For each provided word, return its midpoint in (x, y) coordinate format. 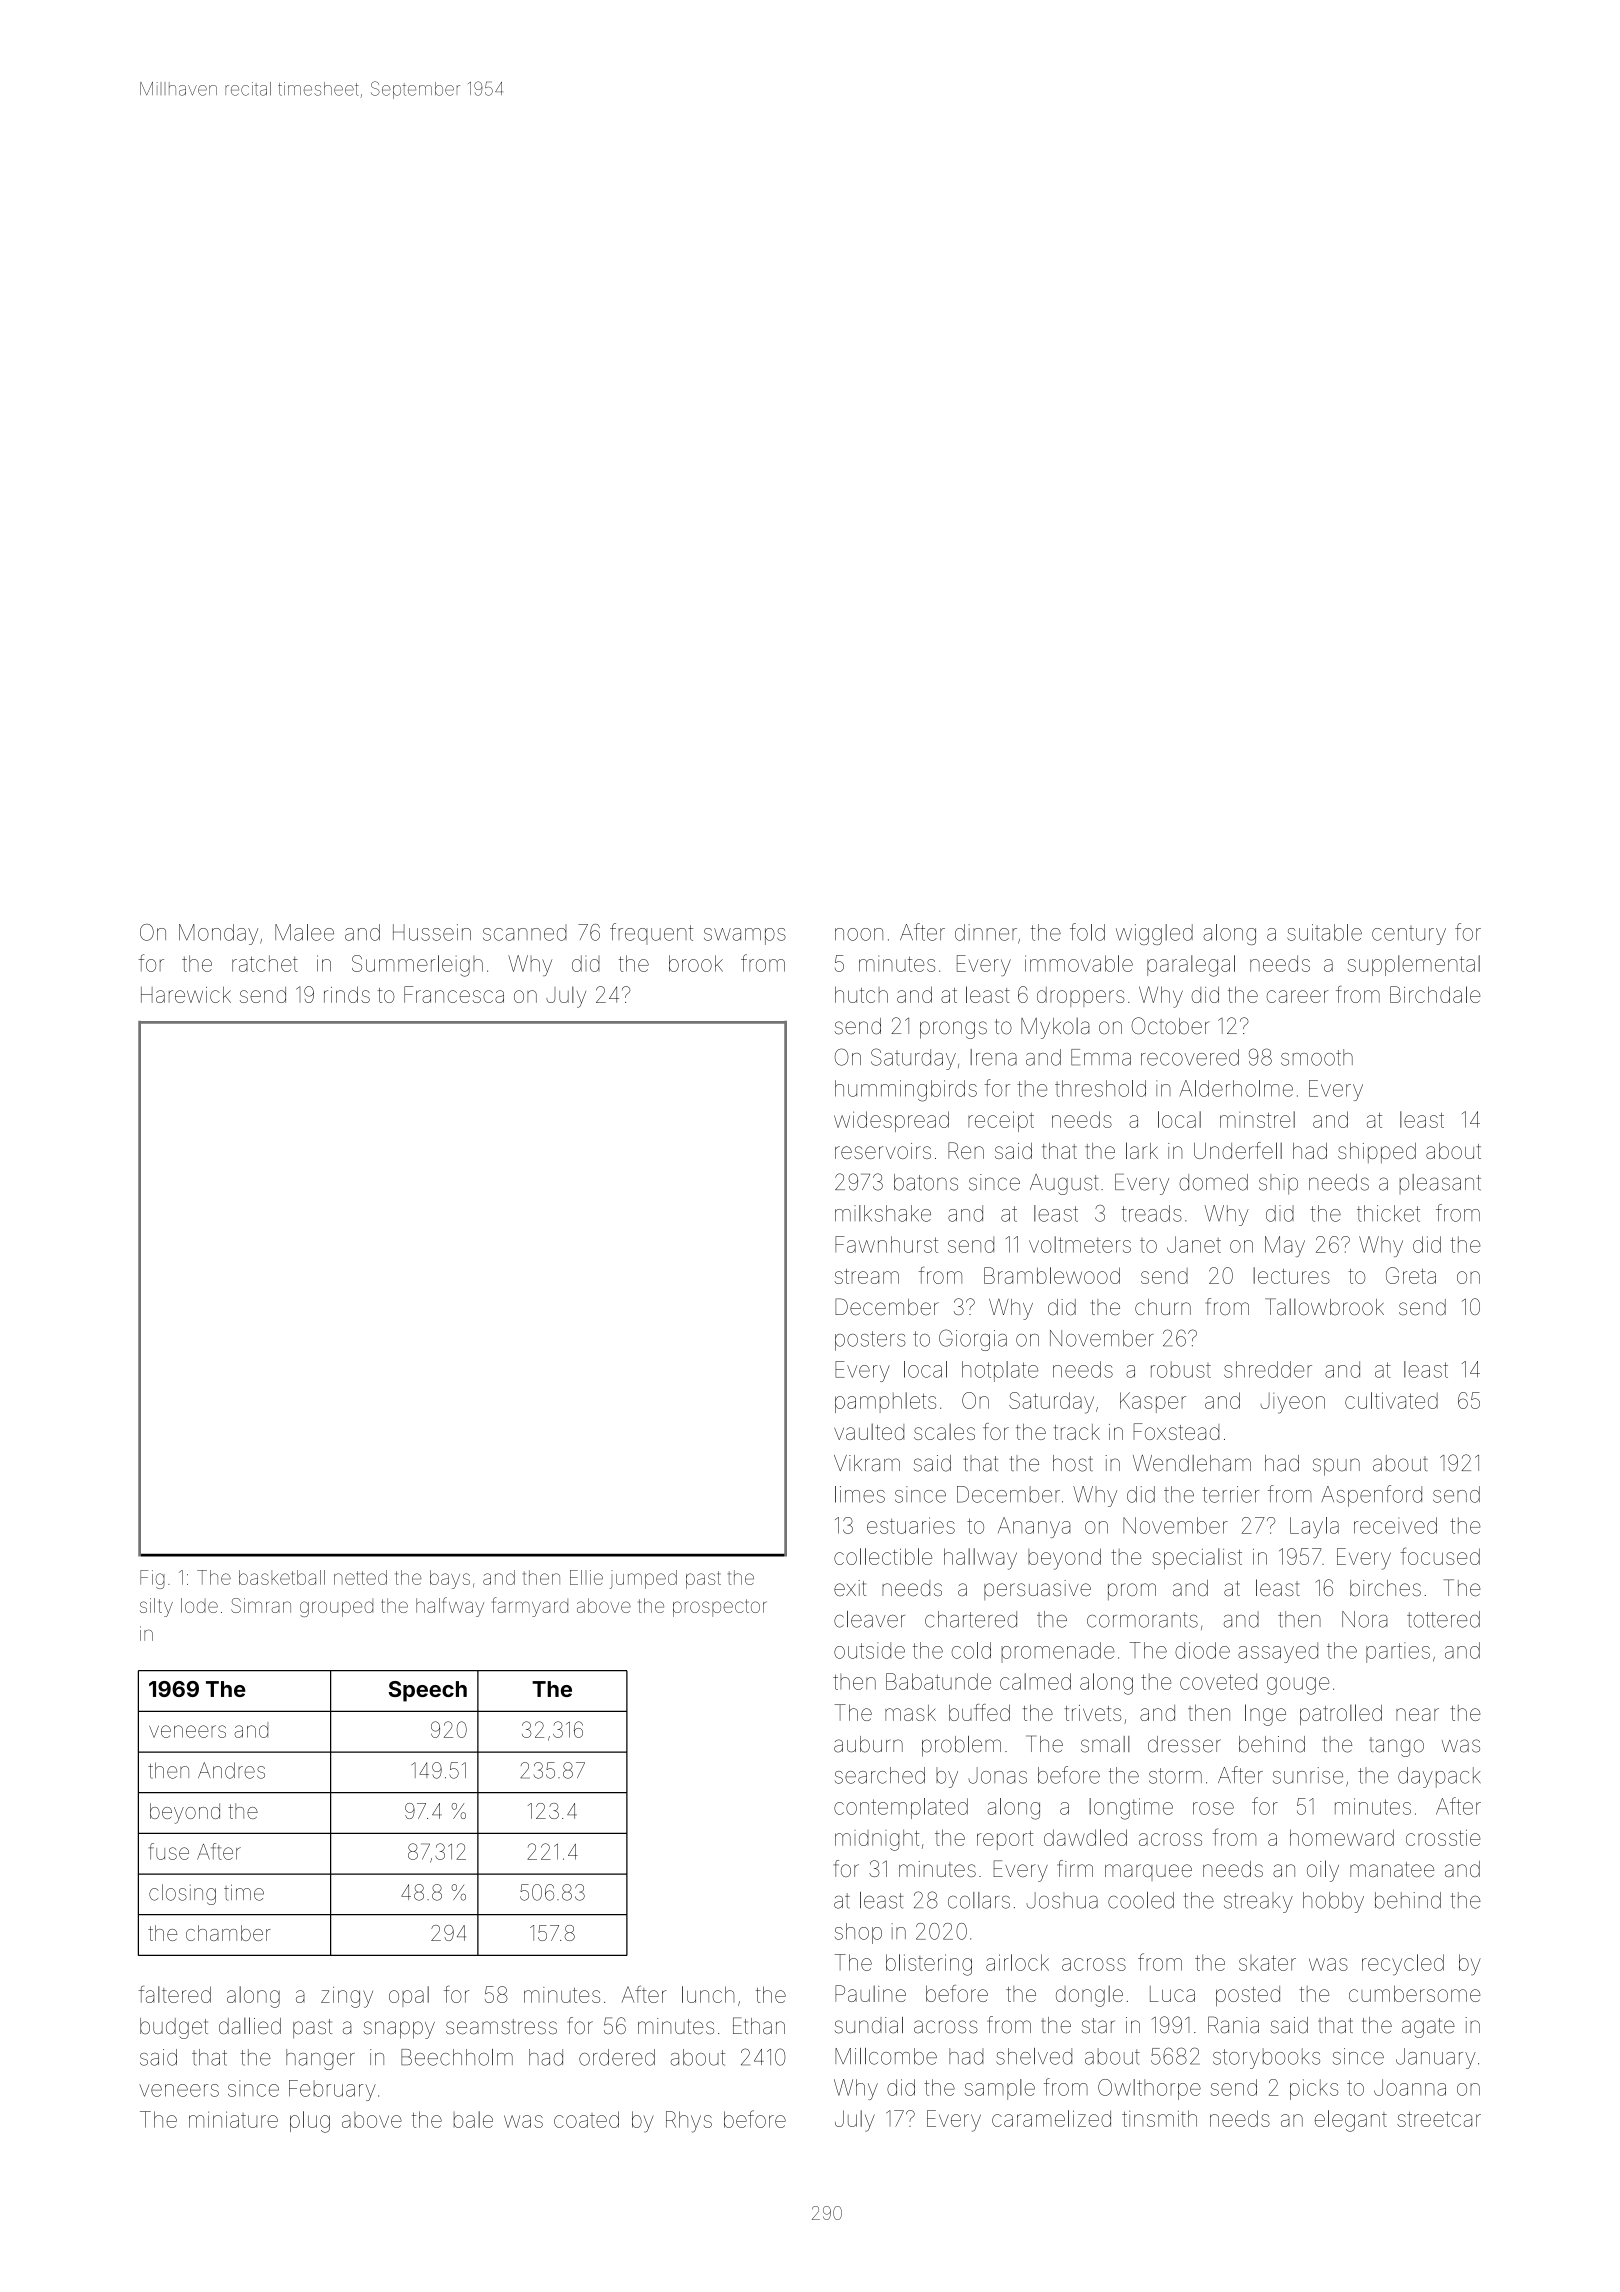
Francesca (454, 994)
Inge (1265, 1715)
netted (360, 1577)
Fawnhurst (886, 1244)
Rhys (689, 2122)
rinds (347, 994)
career (1297, 996)
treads (1152, 1213)
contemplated (901, 1808)
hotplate (1000, 1371)
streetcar (1439, 2119)
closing (182, 1894)
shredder (1268, 1369)
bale (473, 2119)
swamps (745, 936)
